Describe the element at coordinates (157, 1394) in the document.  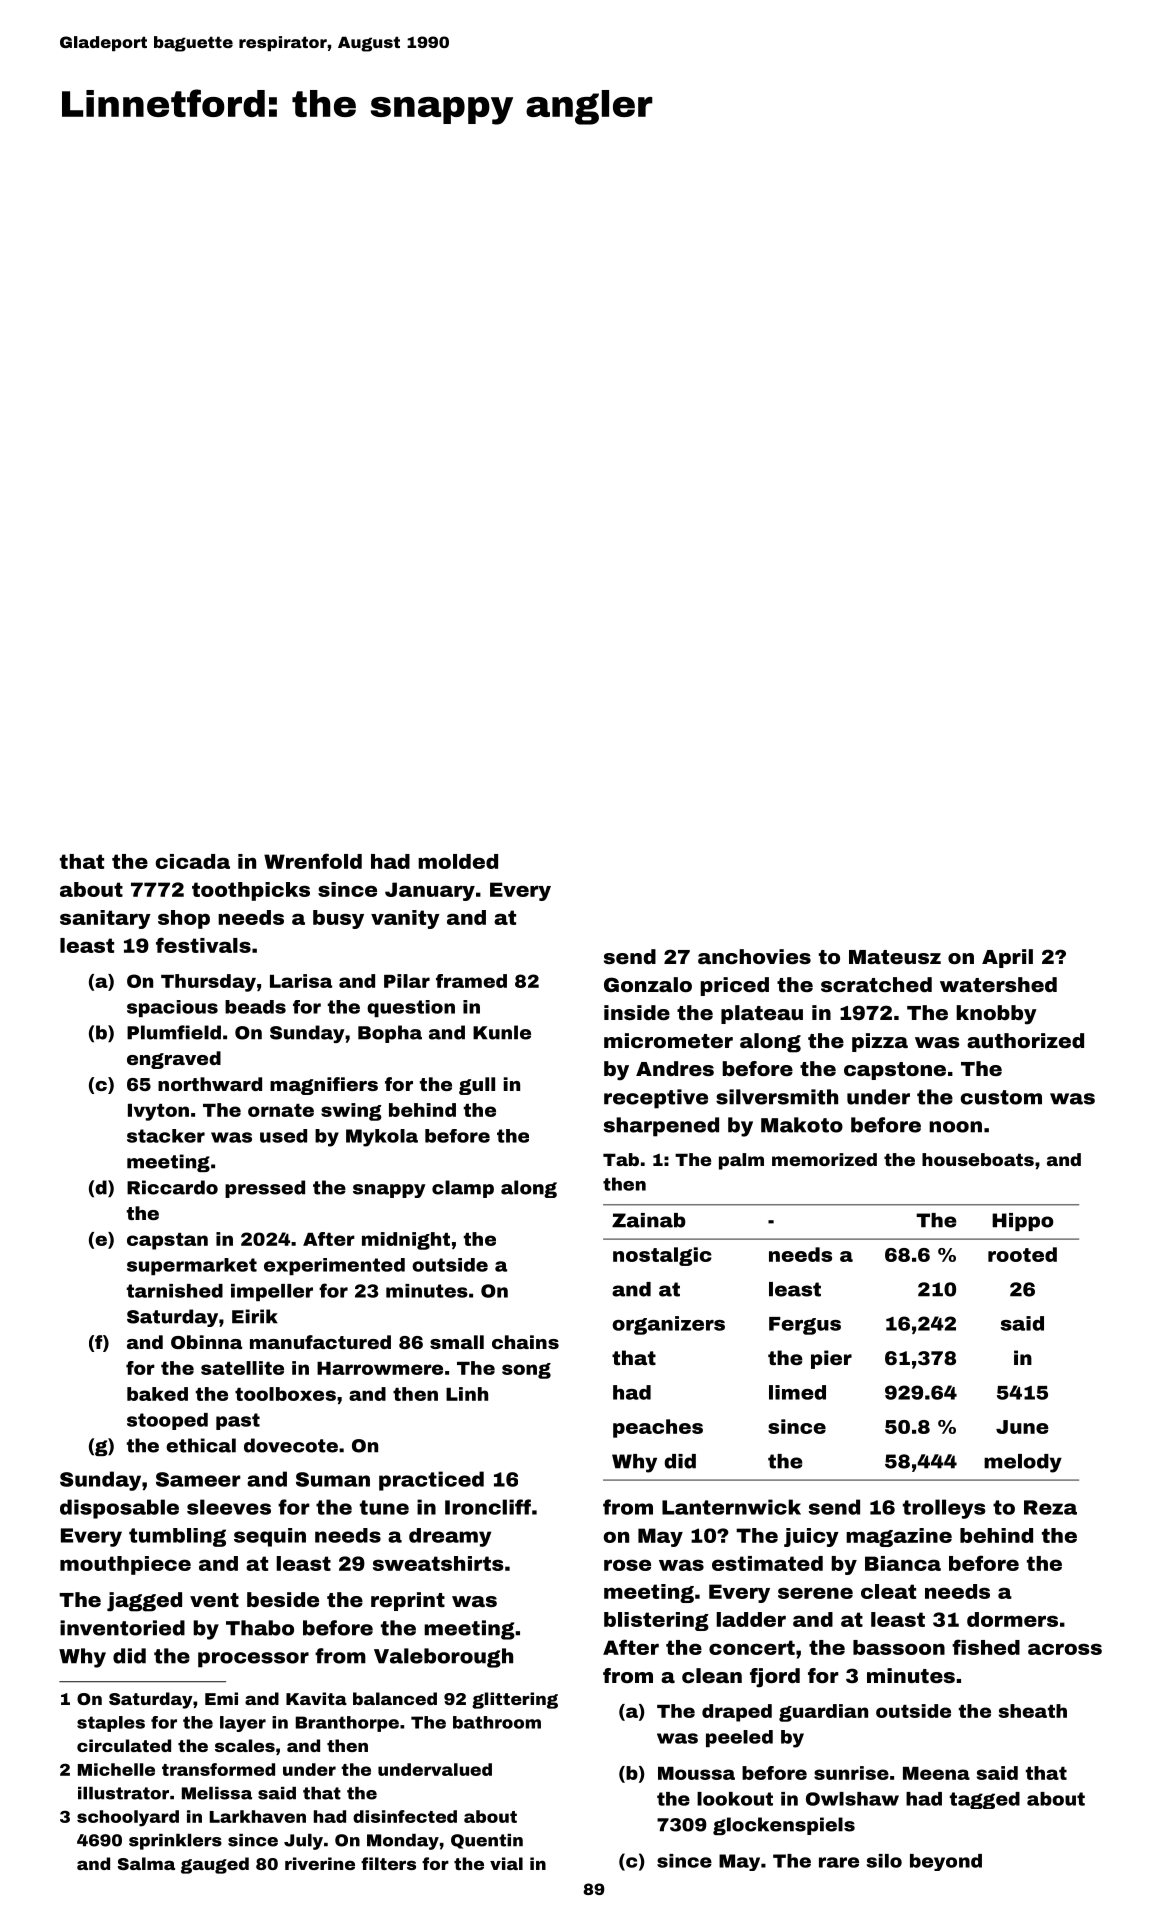
I see `baked` at that location.
